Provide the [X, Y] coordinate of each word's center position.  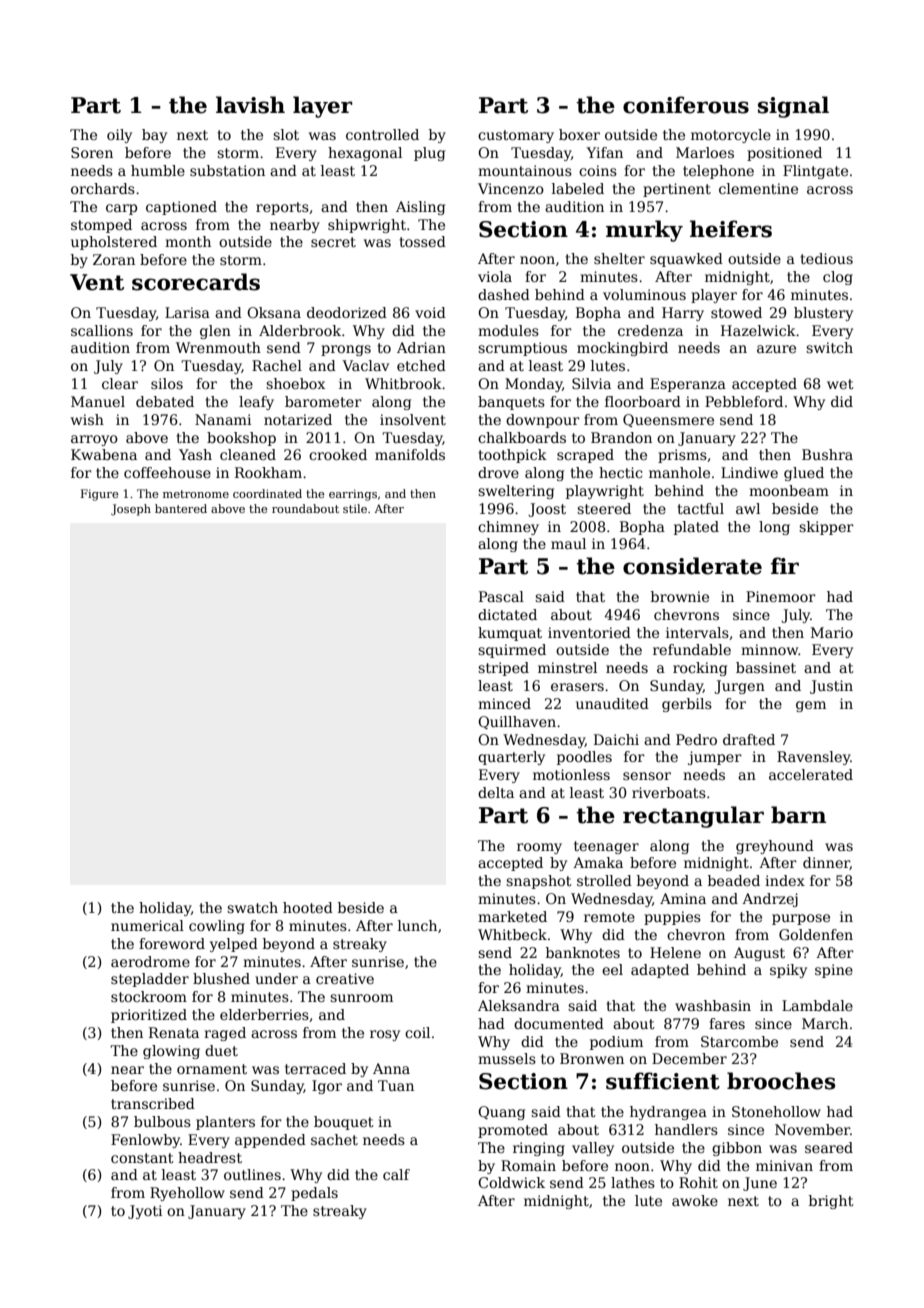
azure [776, 349]
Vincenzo [511, 188]
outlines [252, 1174]
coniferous [686, 105]
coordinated [267, 493]
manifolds [410, 454]
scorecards [196, 282]
